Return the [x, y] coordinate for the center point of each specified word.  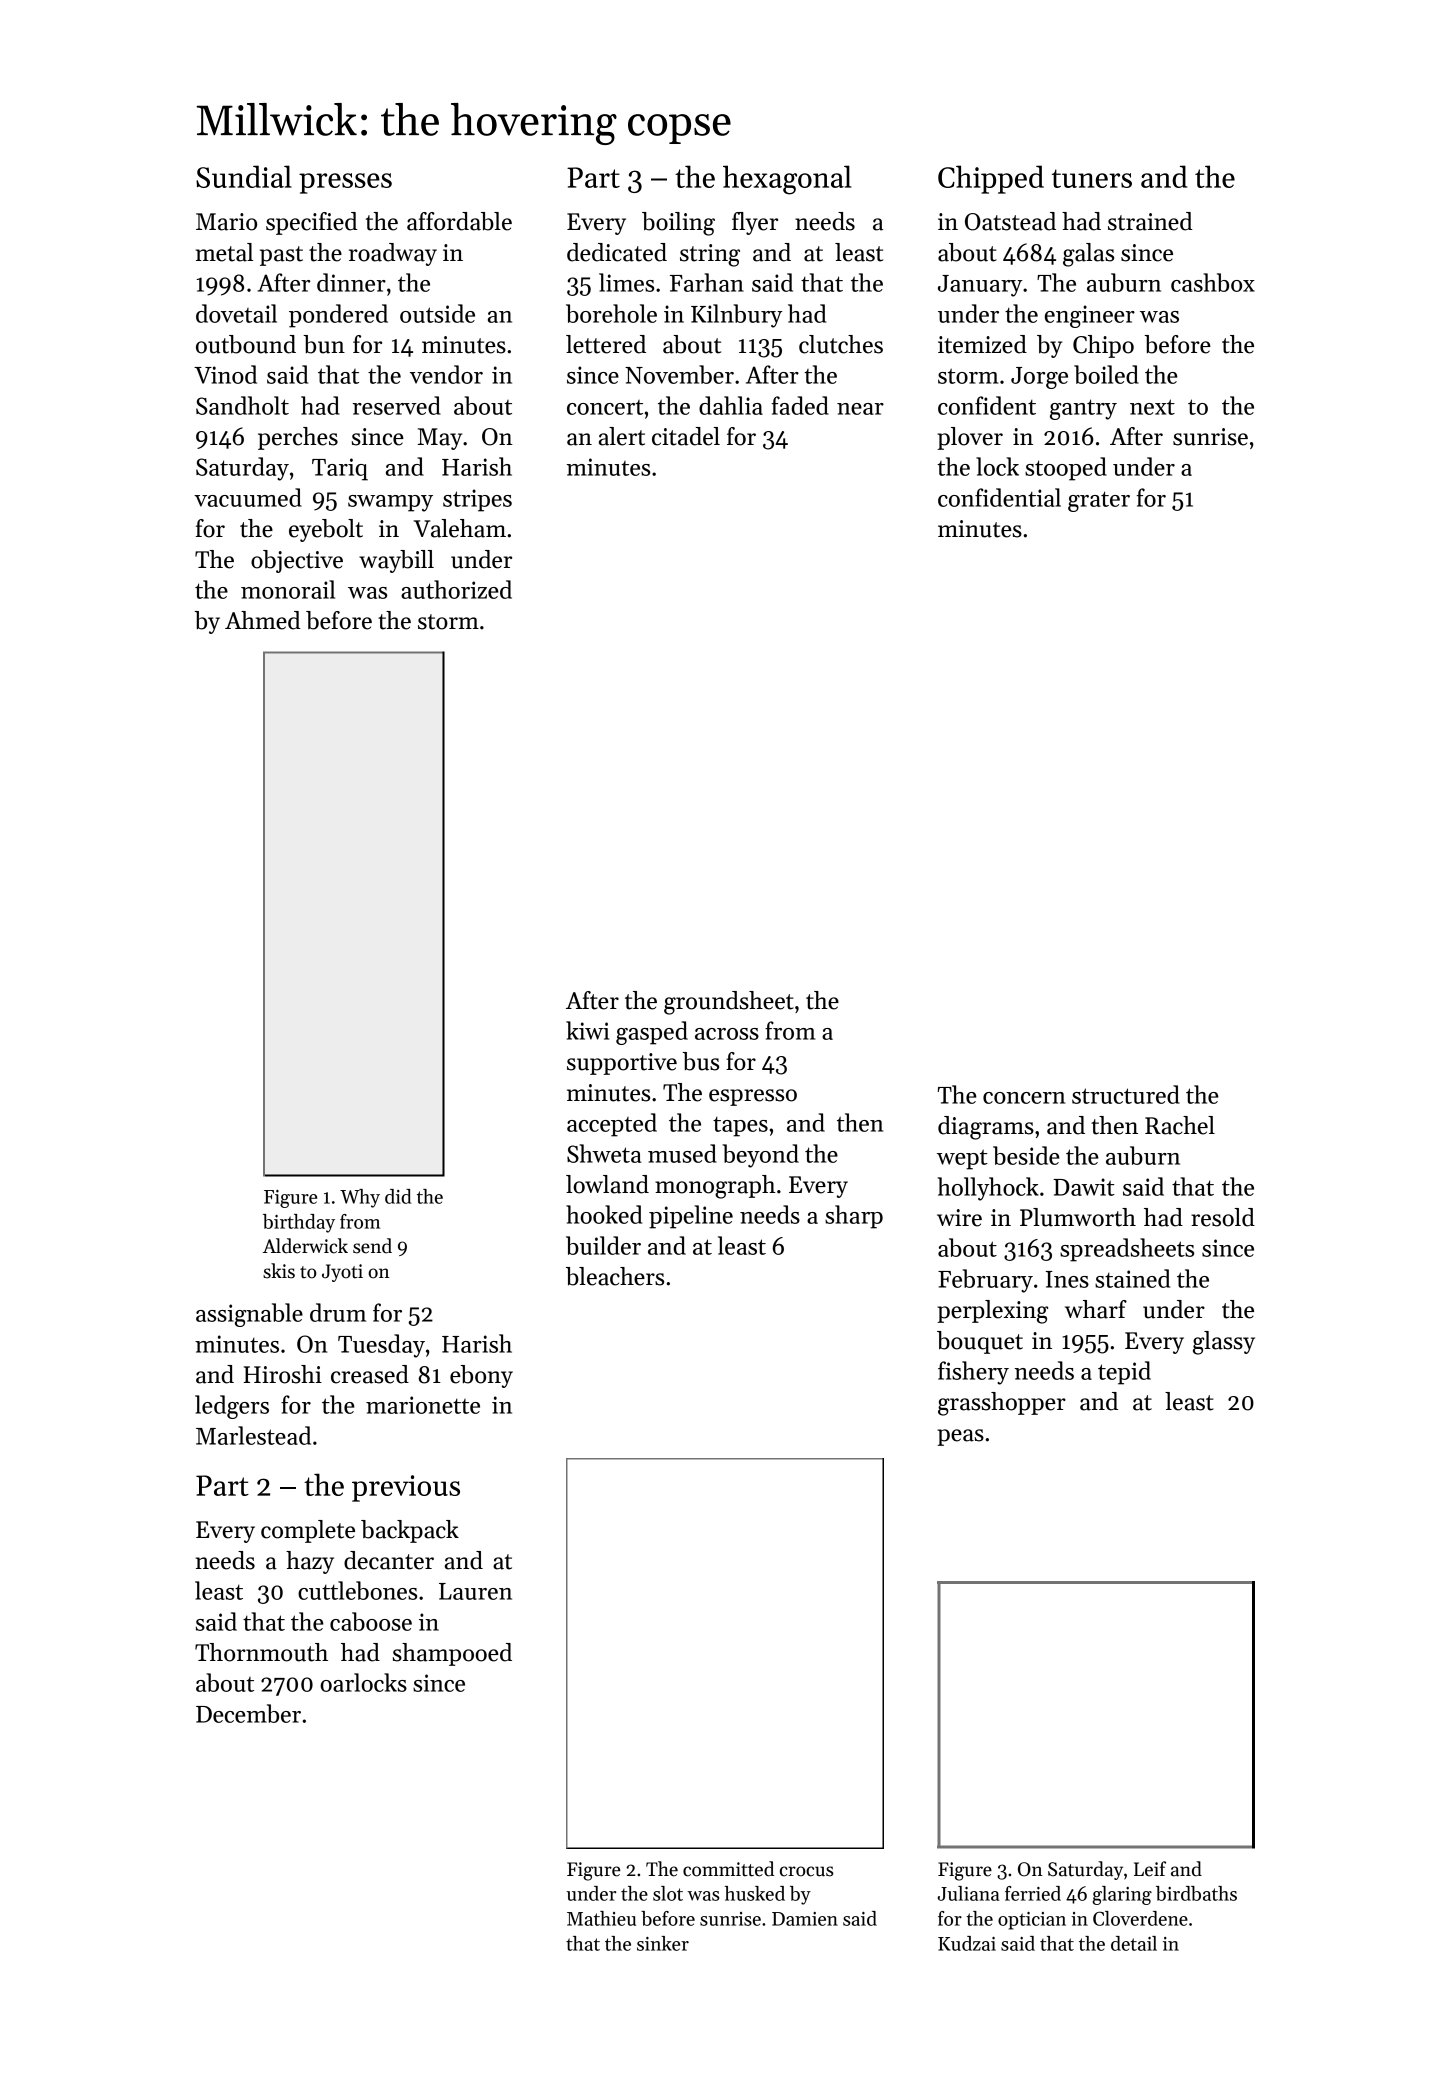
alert [622, 436]
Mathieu [601, 1918]
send [372, 1246]
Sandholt [242, 405]
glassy [1224, 1343]
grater [1099, 501]
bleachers [615, 1276]
